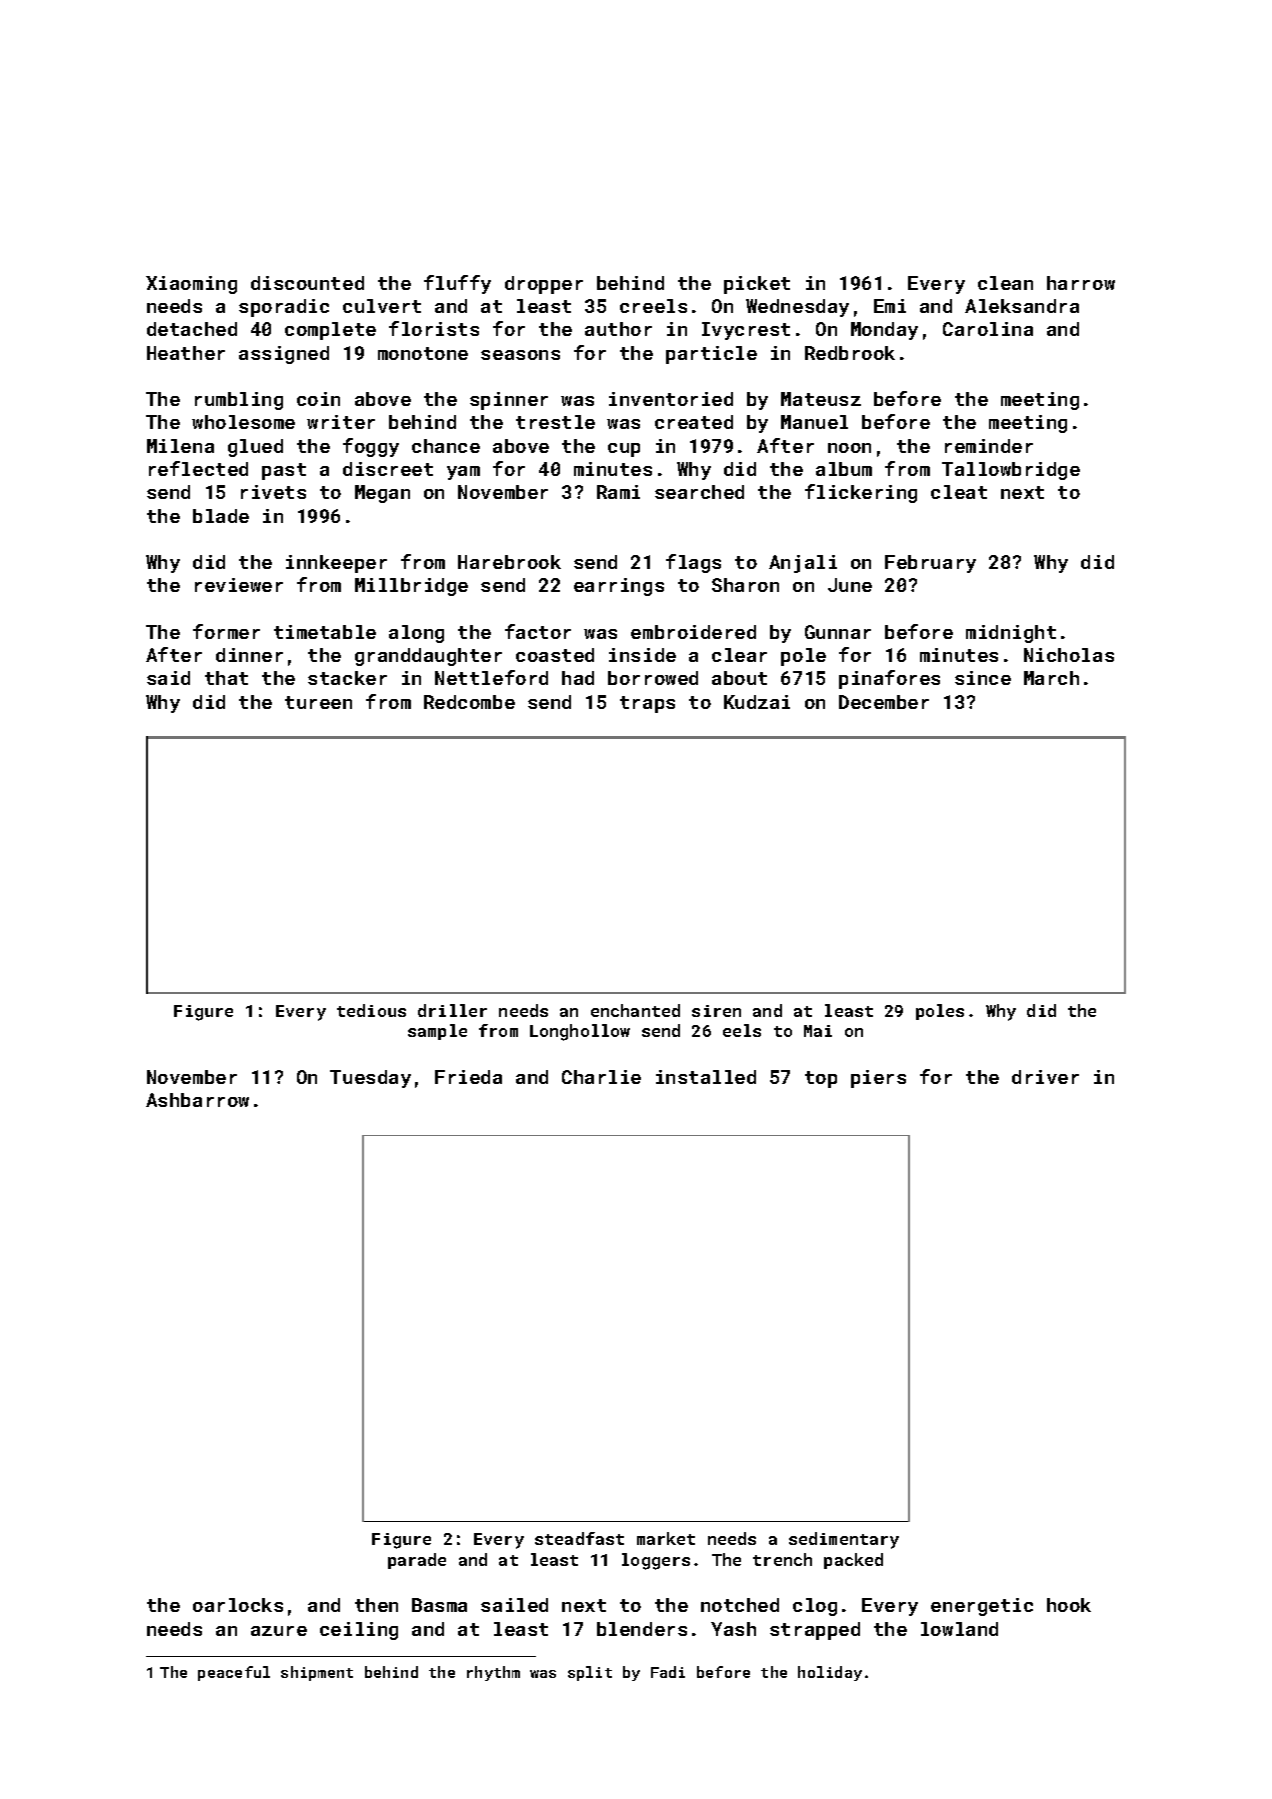  I want to click on December, so click(884, 702).
